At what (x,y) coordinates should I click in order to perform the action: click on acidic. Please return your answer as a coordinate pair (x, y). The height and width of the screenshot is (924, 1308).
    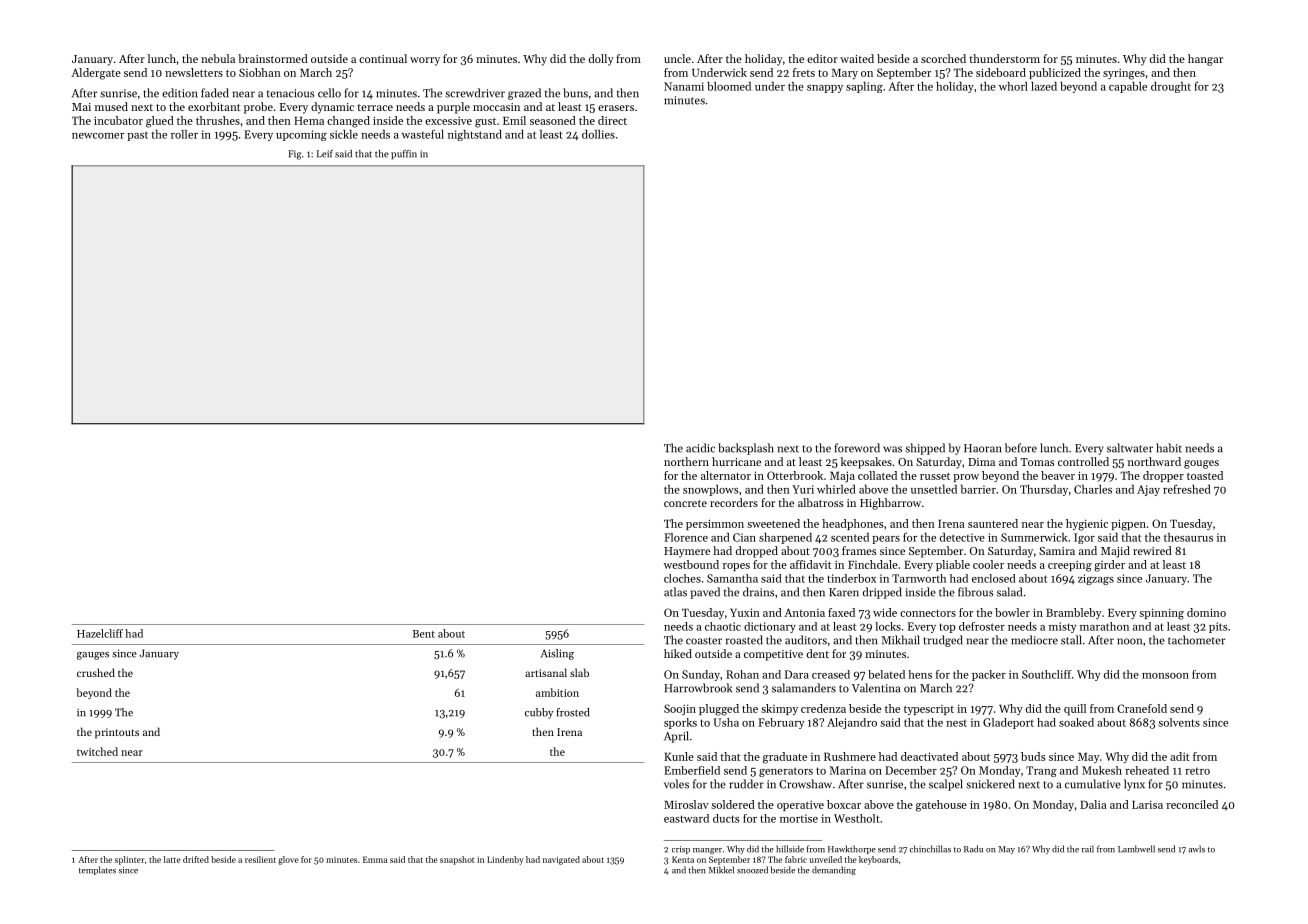
    Looking at the image, I should click on (700, 448).
